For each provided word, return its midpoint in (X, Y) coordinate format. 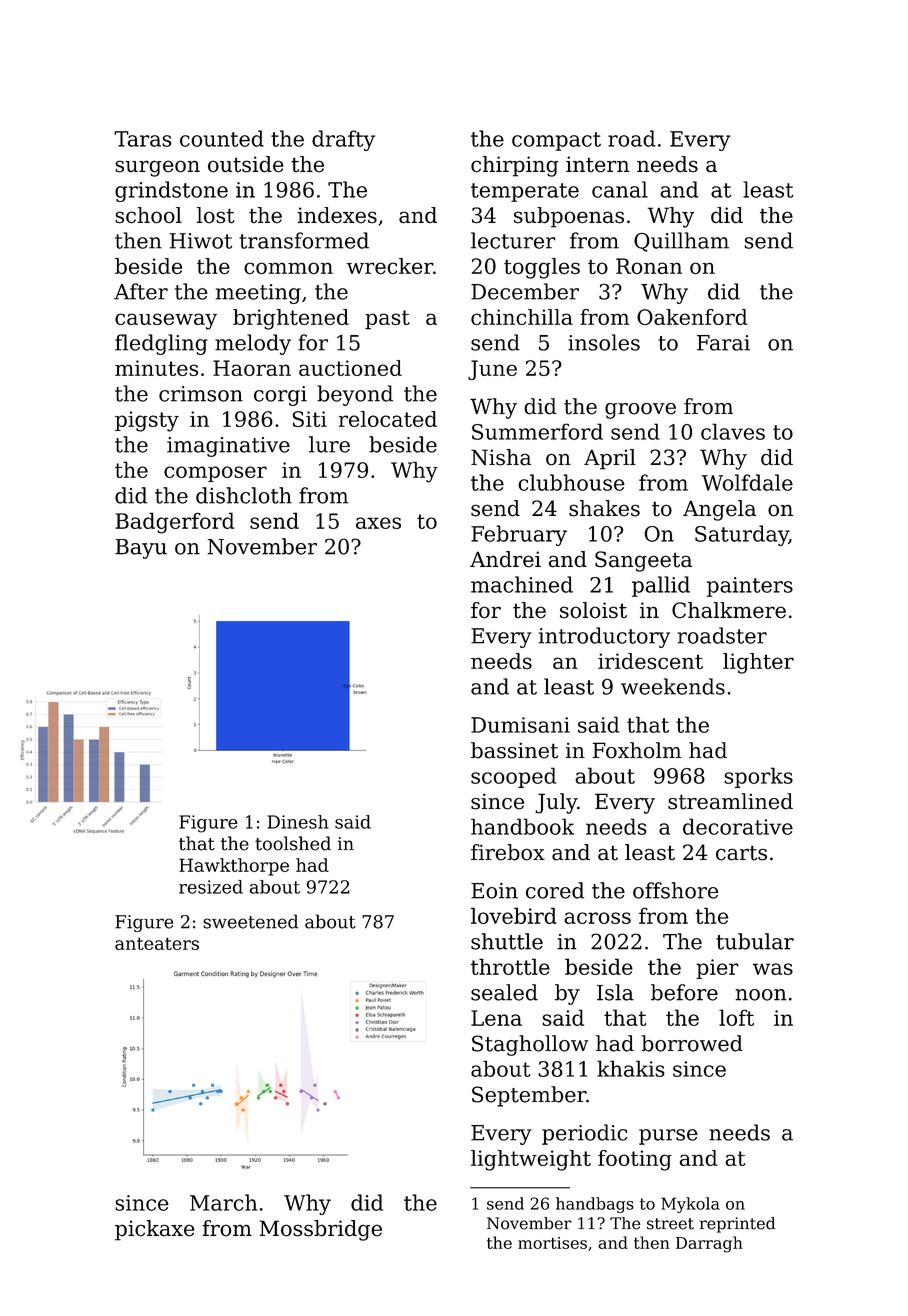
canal (620, 189)
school (148, 215)
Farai (723, 343)
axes (378, 523)
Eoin (494, 891)
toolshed (293, 843)
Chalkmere (729, 610)
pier (717, 969)
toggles (542, 268)
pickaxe (155, 1230)
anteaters (157, 943)
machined (522, 584)
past (387, 320)
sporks (758, 777)
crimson (201, 394)
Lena (496, 1018)
